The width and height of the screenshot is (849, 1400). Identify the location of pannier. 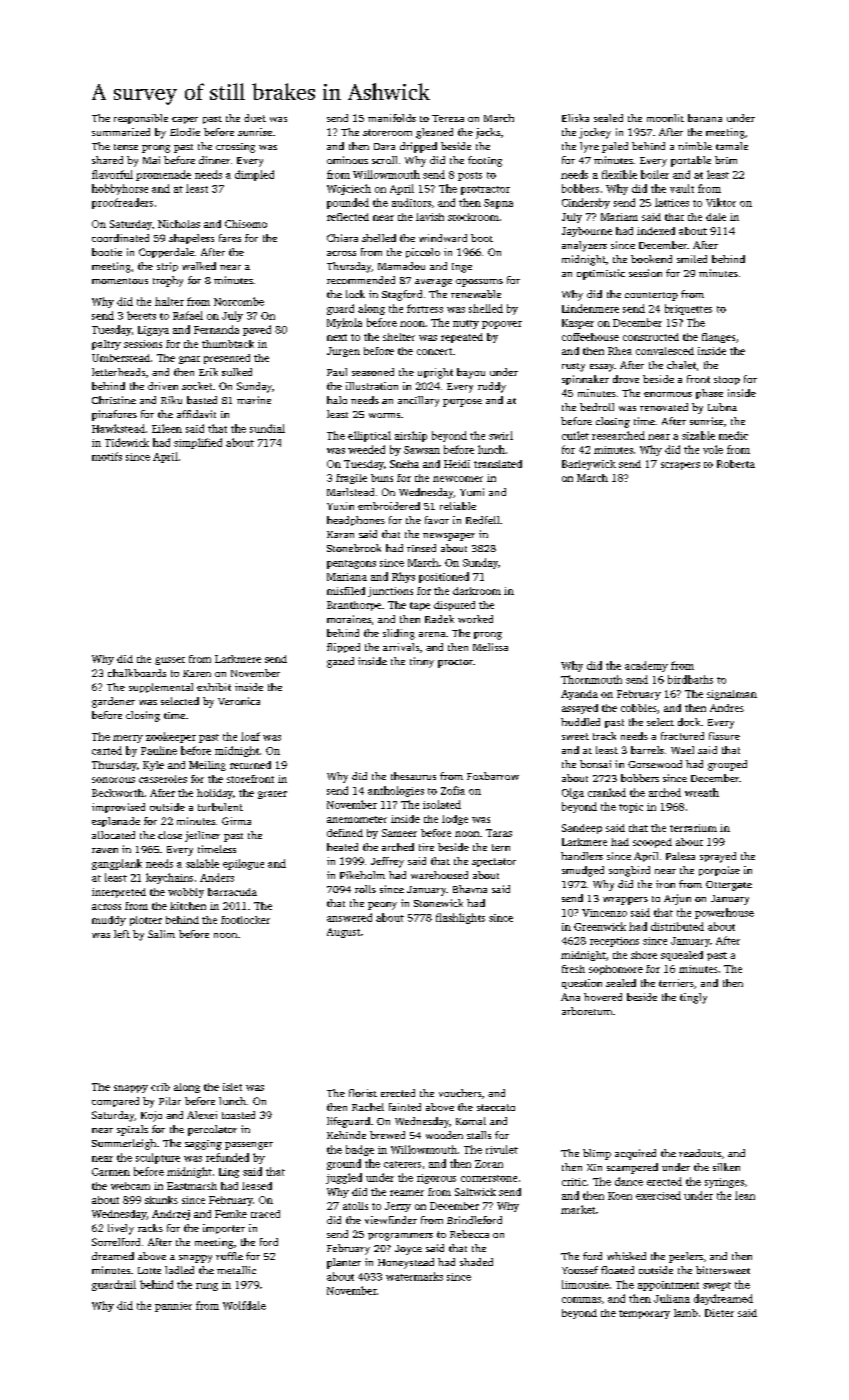
(173, 1307).
